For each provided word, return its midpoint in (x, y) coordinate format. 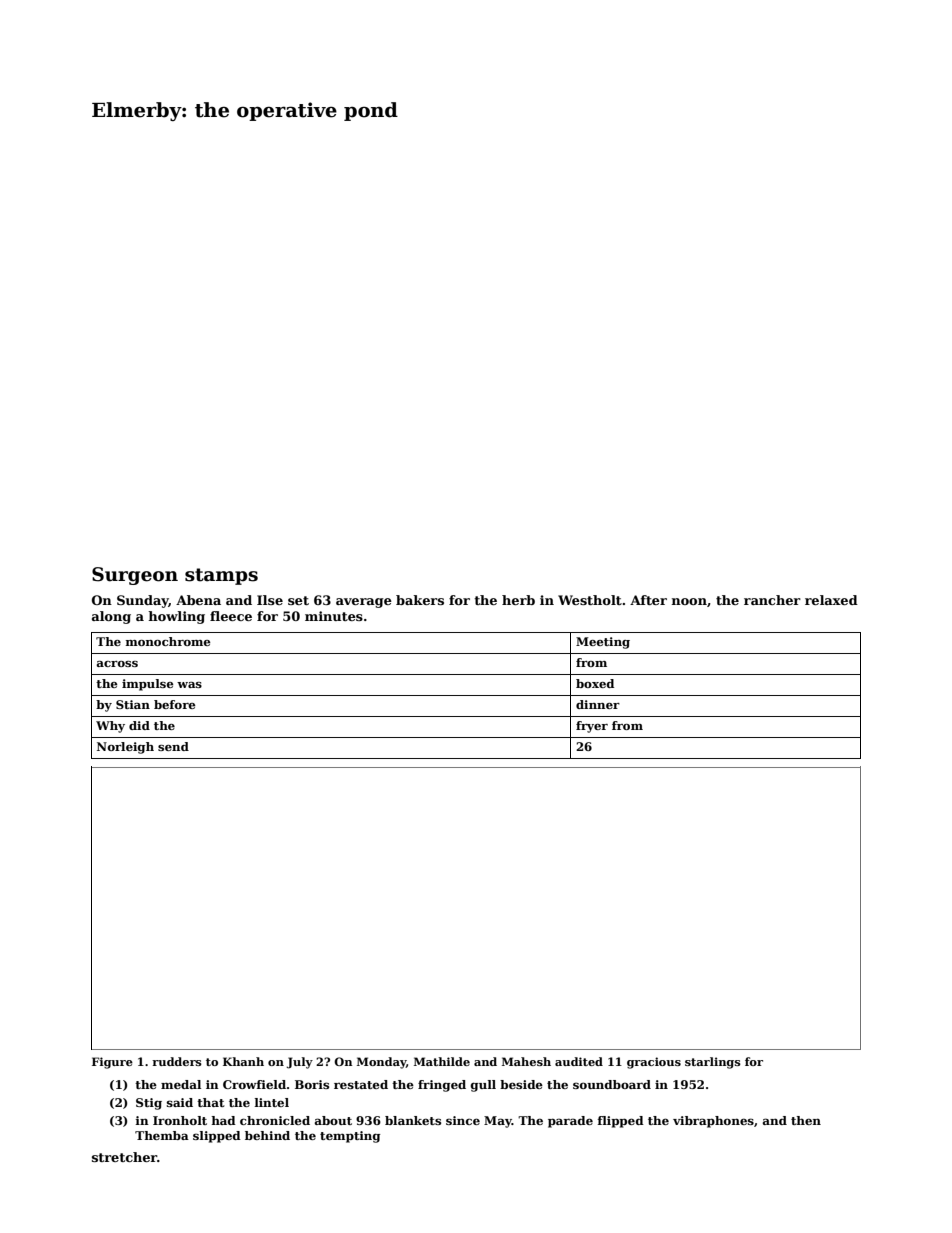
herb (518, 600)
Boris (312, 1084)
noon (689, 601)
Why (110, 727)
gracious (654, 1063)
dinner (598, 704)
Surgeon (135, 576)
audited (579, 1061)
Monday (381, 1063)
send (173, 746)
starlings (713, 1063)
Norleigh (125, 748)
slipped (217, 1137)
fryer (592, 727)
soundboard (612, 1084)
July (299, 1063)
